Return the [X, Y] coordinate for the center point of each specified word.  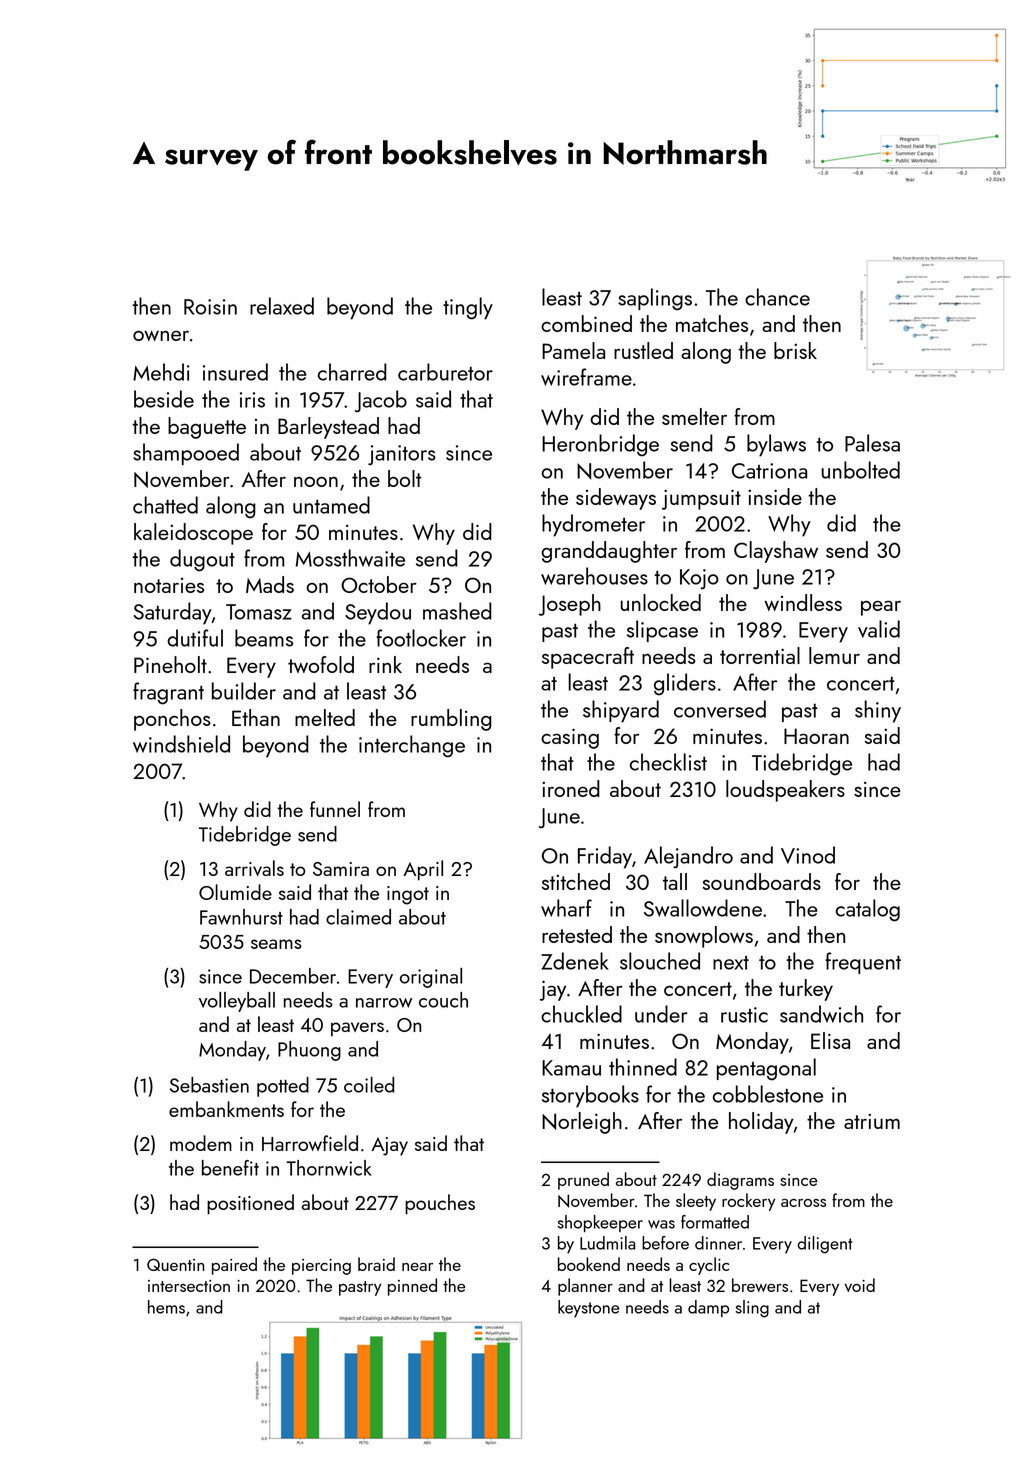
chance [777, 297]
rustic [744, 1015]
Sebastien [209, 1085]
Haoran [816, 736]
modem [201, 1143]
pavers [357, 1029]
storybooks [590, 1096]
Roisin [210, 307]
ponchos [172, 720]
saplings [655, 299]
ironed [571, 788]
